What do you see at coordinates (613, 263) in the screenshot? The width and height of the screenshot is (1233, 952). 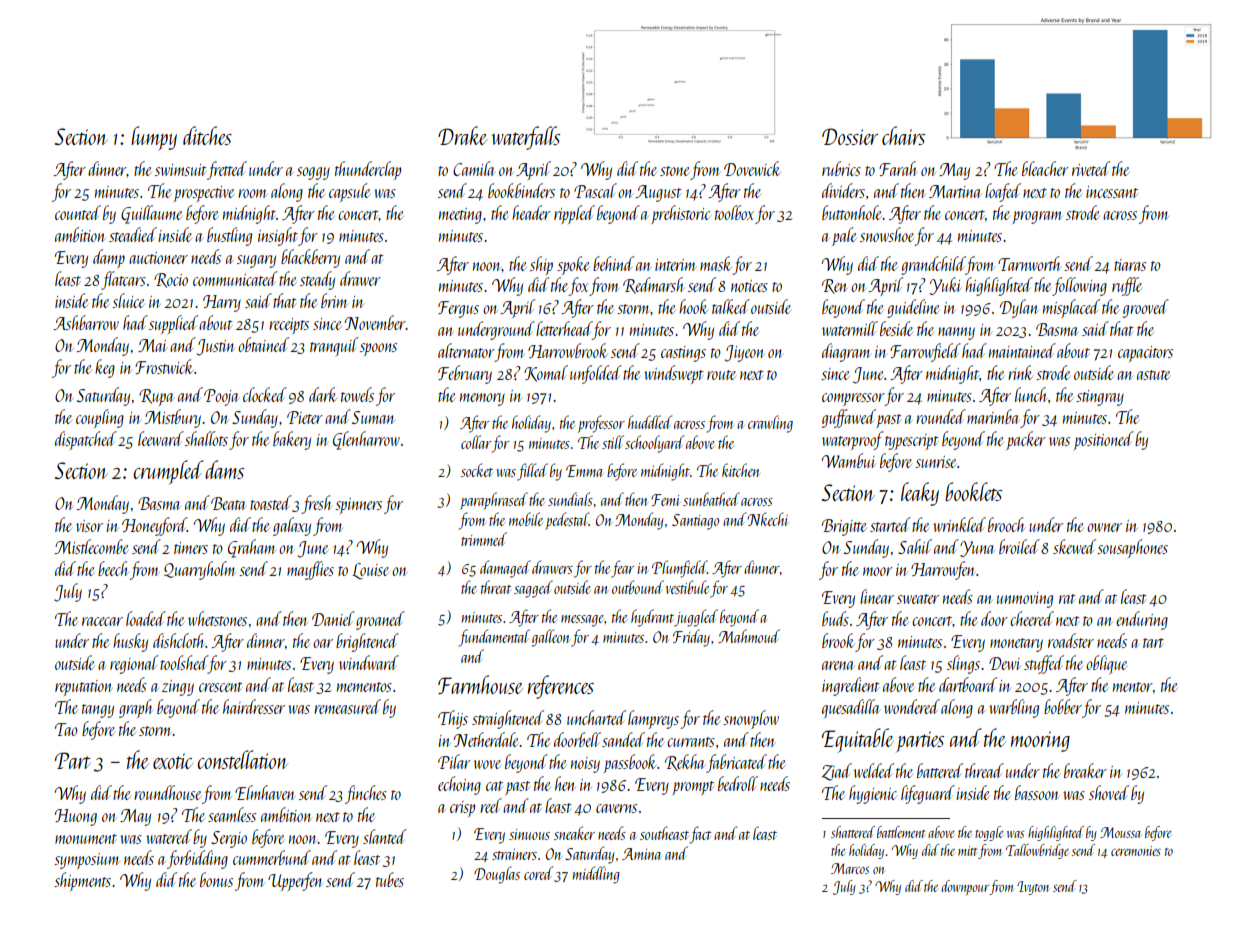 I see `behind` at bounding box center [613, 263].
